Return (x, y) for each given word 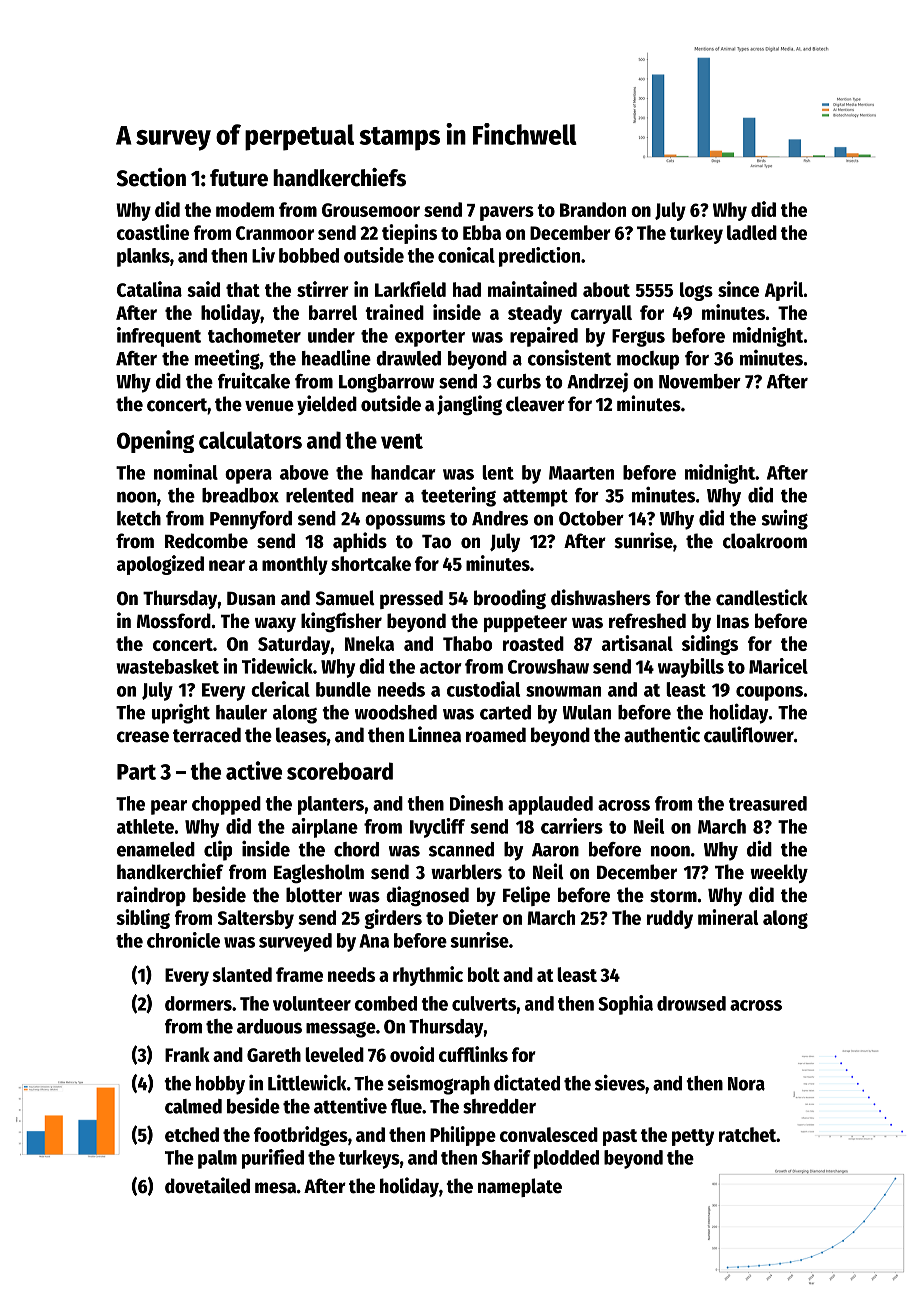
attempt (535, 498)
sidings (710, 645)
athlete (145, 826)
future (239, 178)
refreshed (647, 621)
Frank (187, 1054)
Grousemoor (371, 210)
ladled (752, 232)
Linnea (435, 734)
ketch (139, 518)
